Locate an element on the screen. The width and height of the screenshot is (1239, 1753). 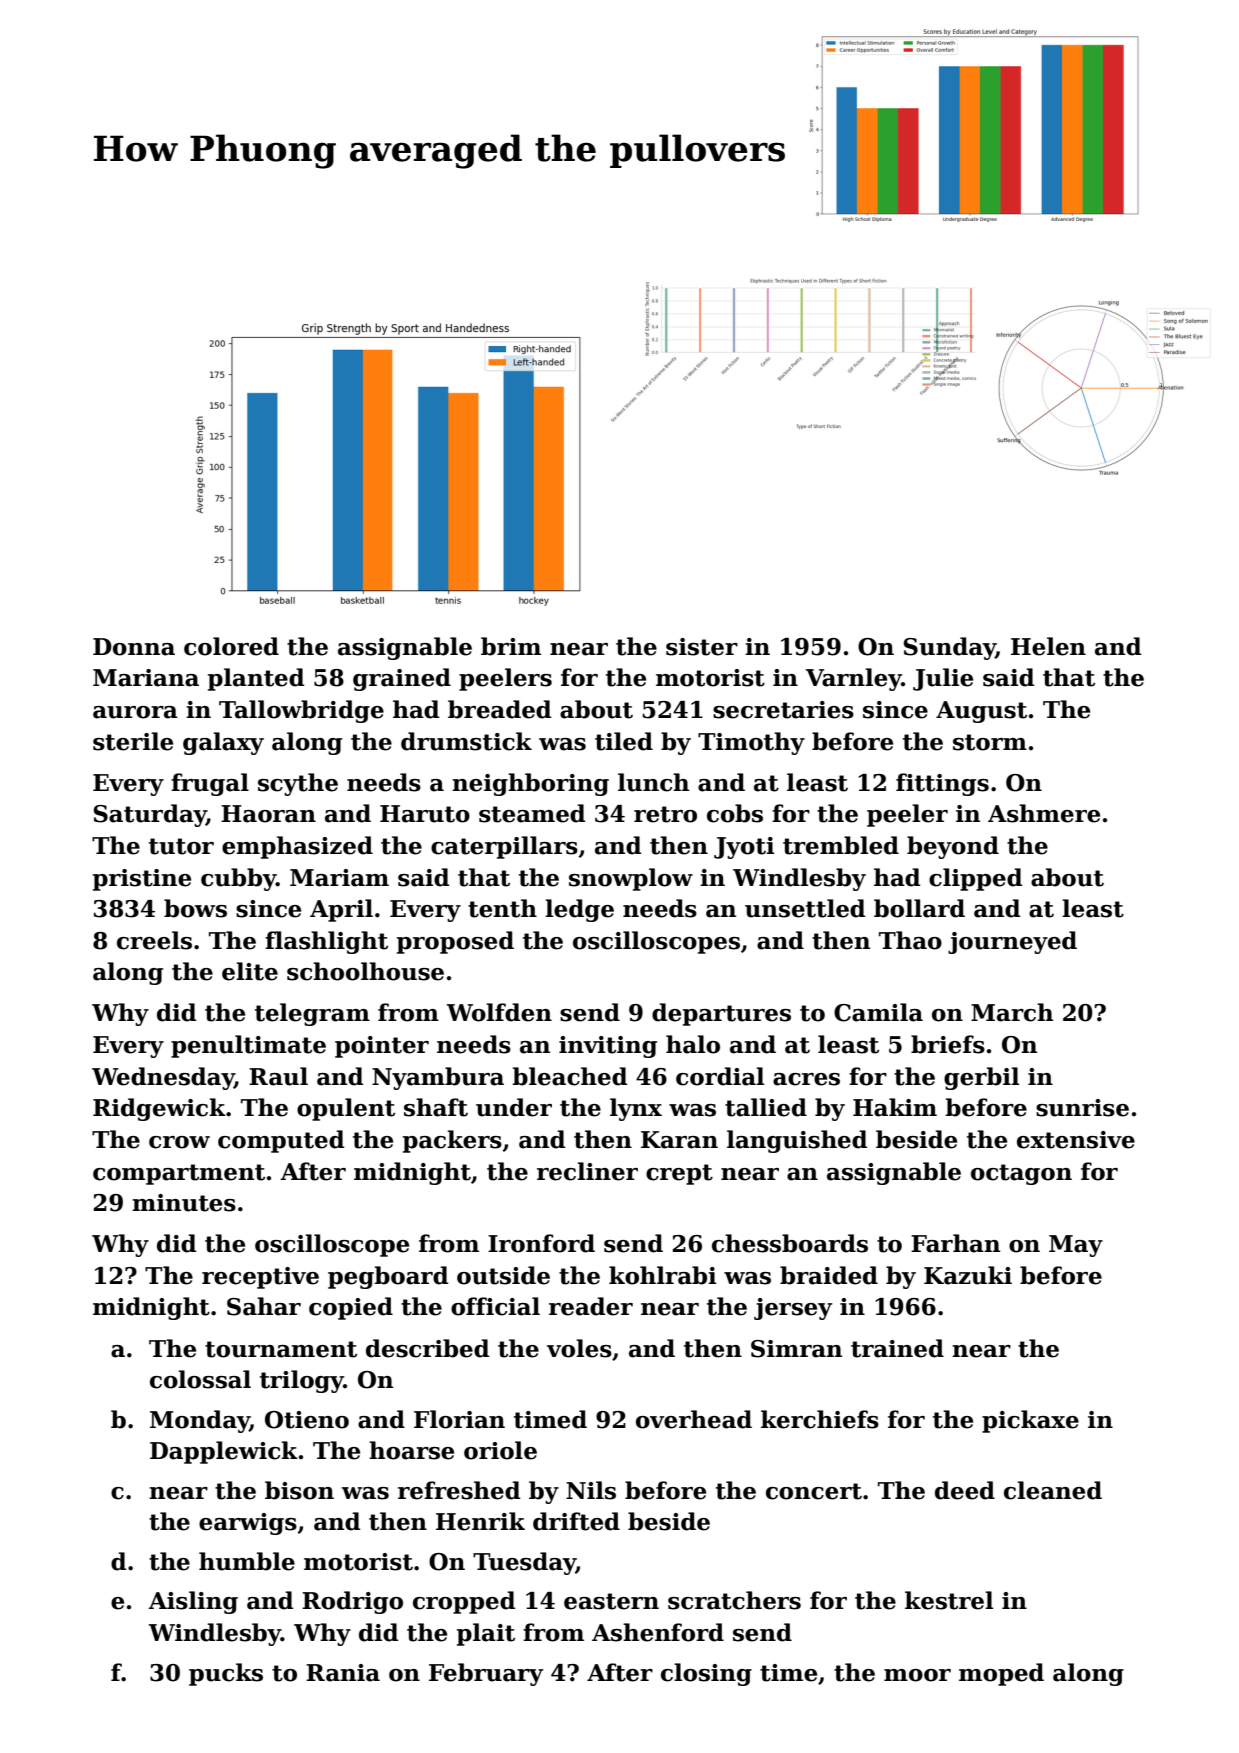
cobs is located at coordinates (735, 813).
